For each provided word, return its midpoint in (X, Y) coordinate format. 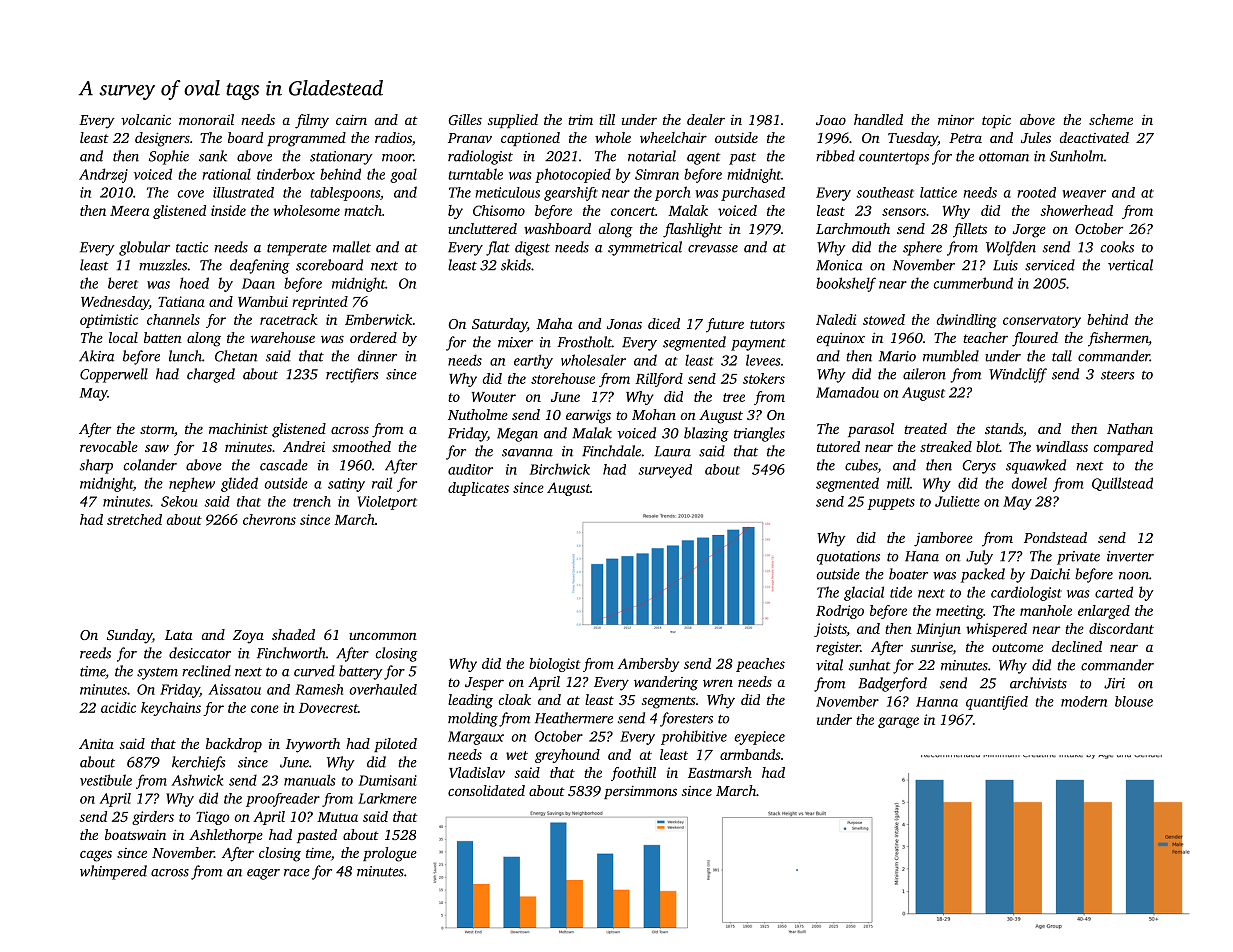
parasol (871, 430)
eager (263, 874)
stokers (764, 378)
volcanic (146, 119)
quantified (997, 703)
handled (878, 119)
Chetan (236, 356)
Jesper (484, 683)
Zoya (248, 637)
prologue (390, 854)
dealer (706, 119)
